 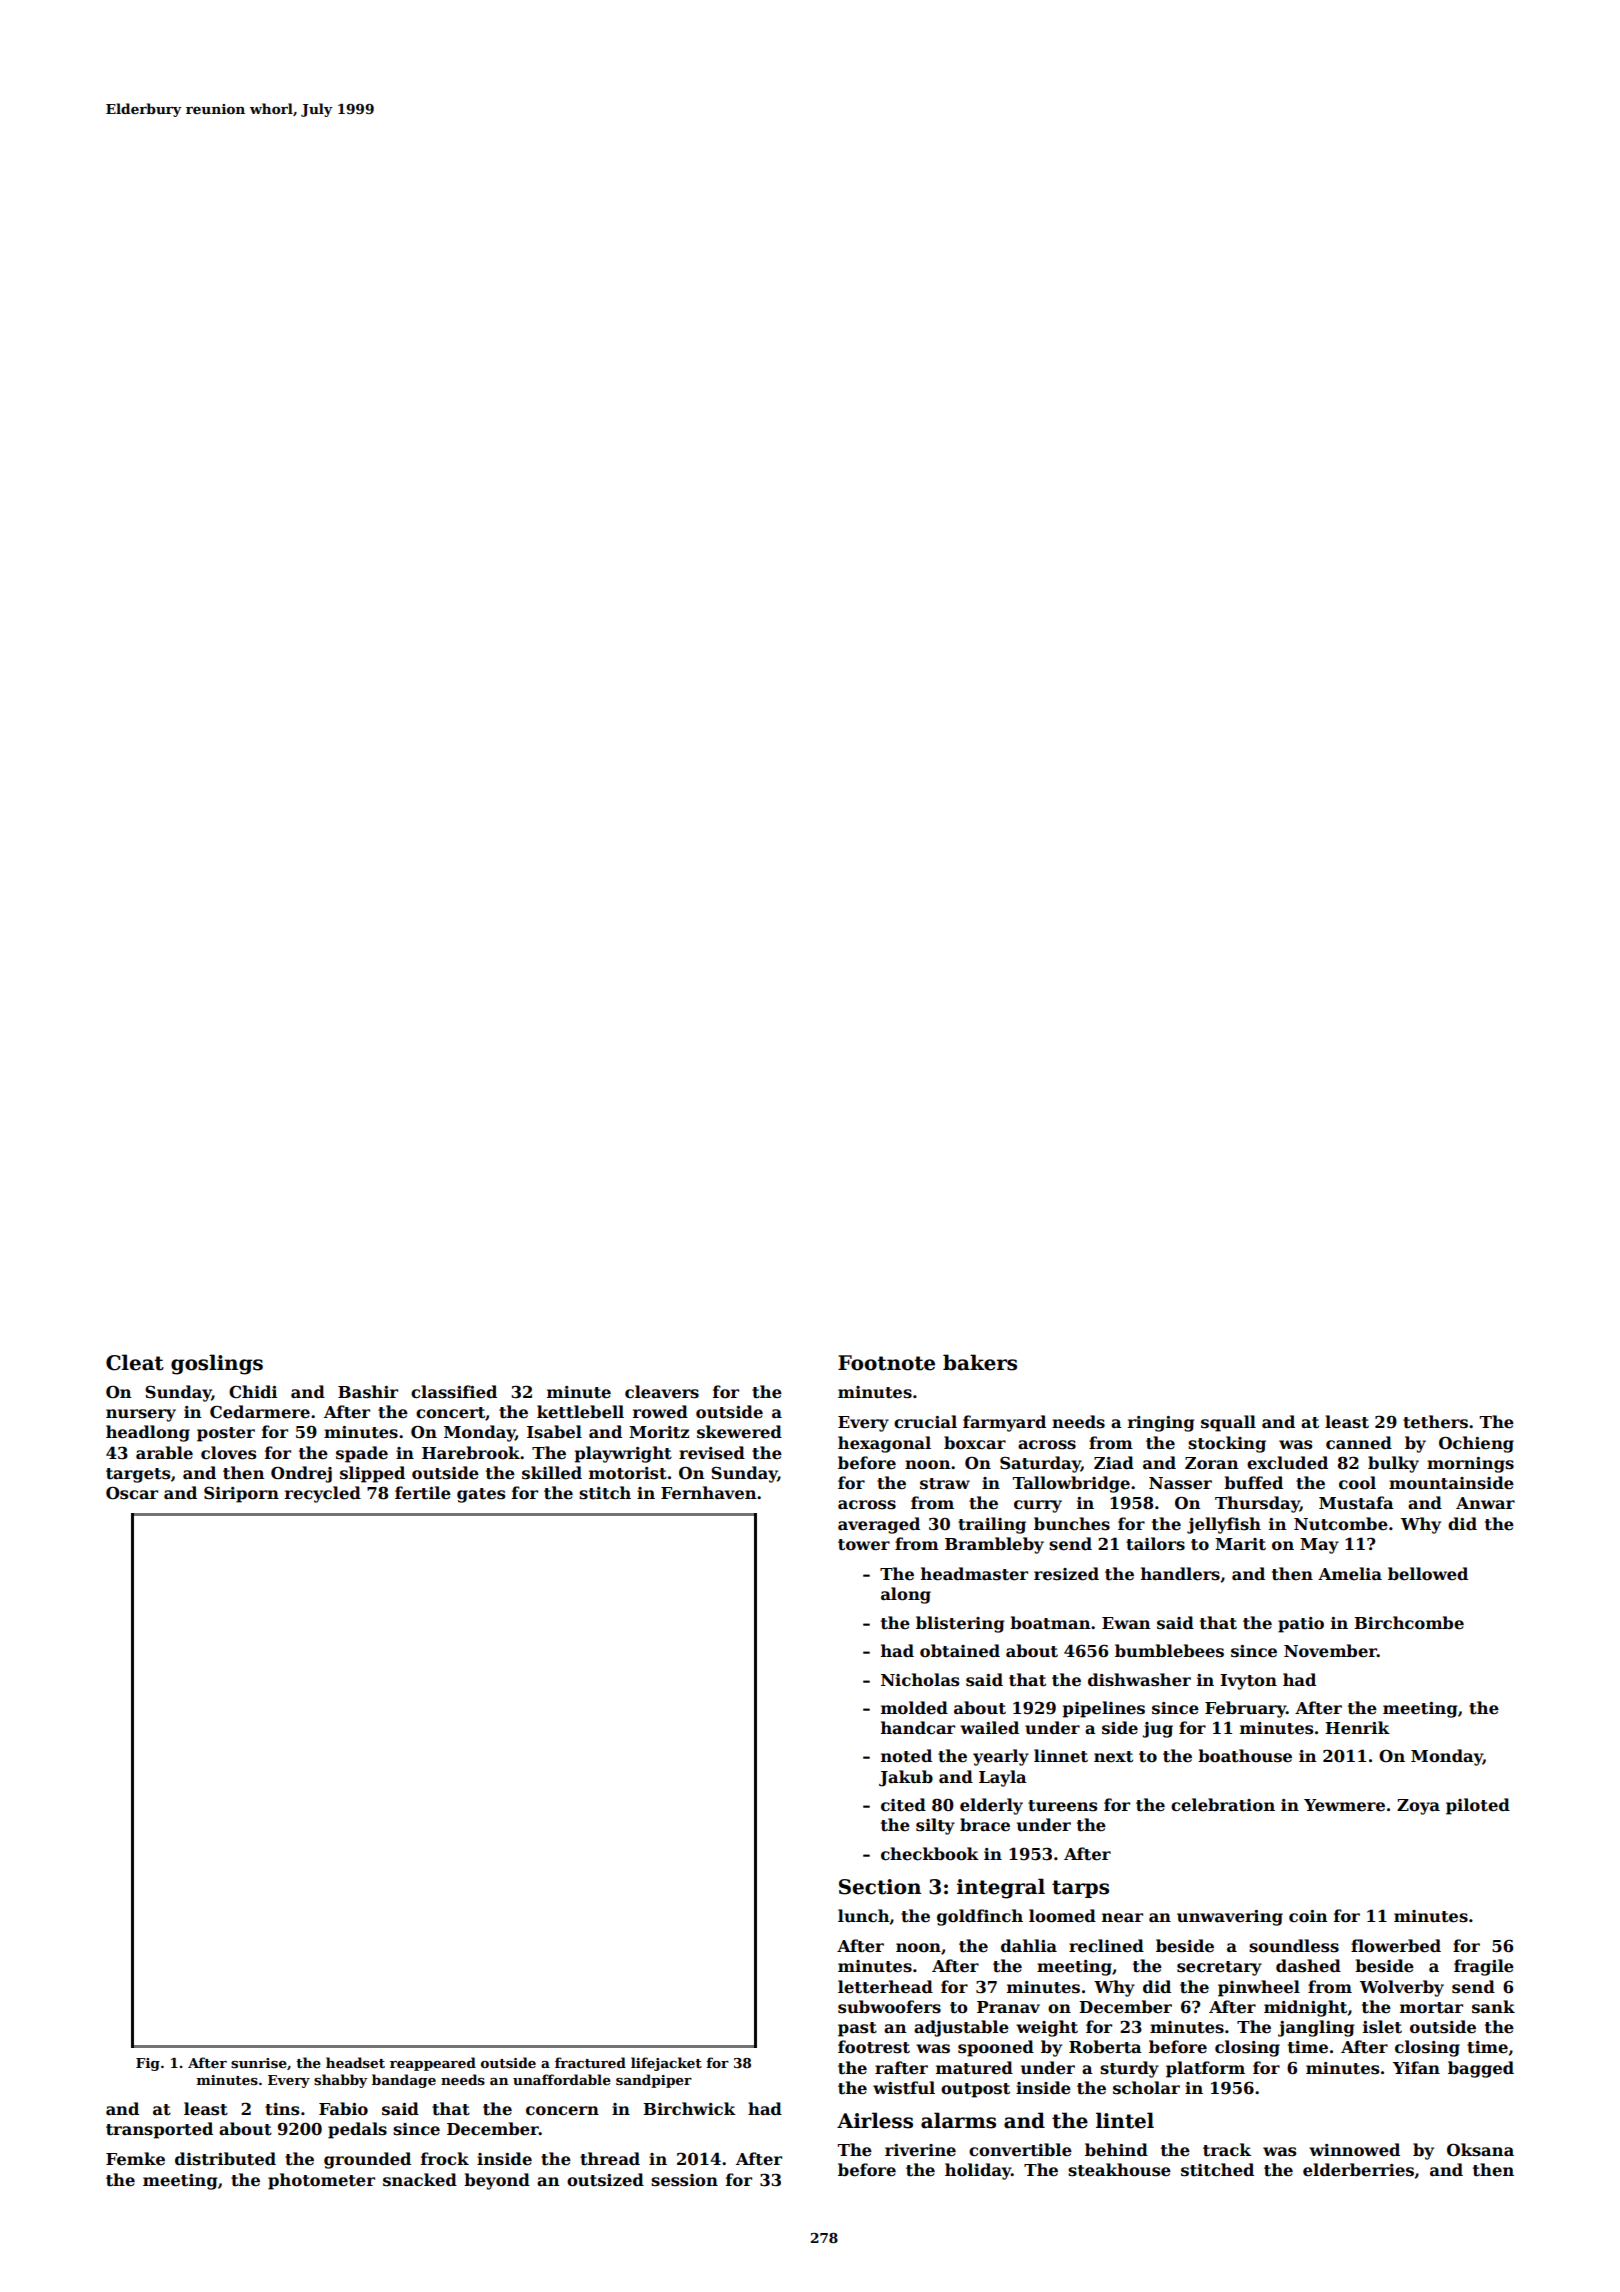 I want to click on Henrik, so click(x=1357, y=1728).
